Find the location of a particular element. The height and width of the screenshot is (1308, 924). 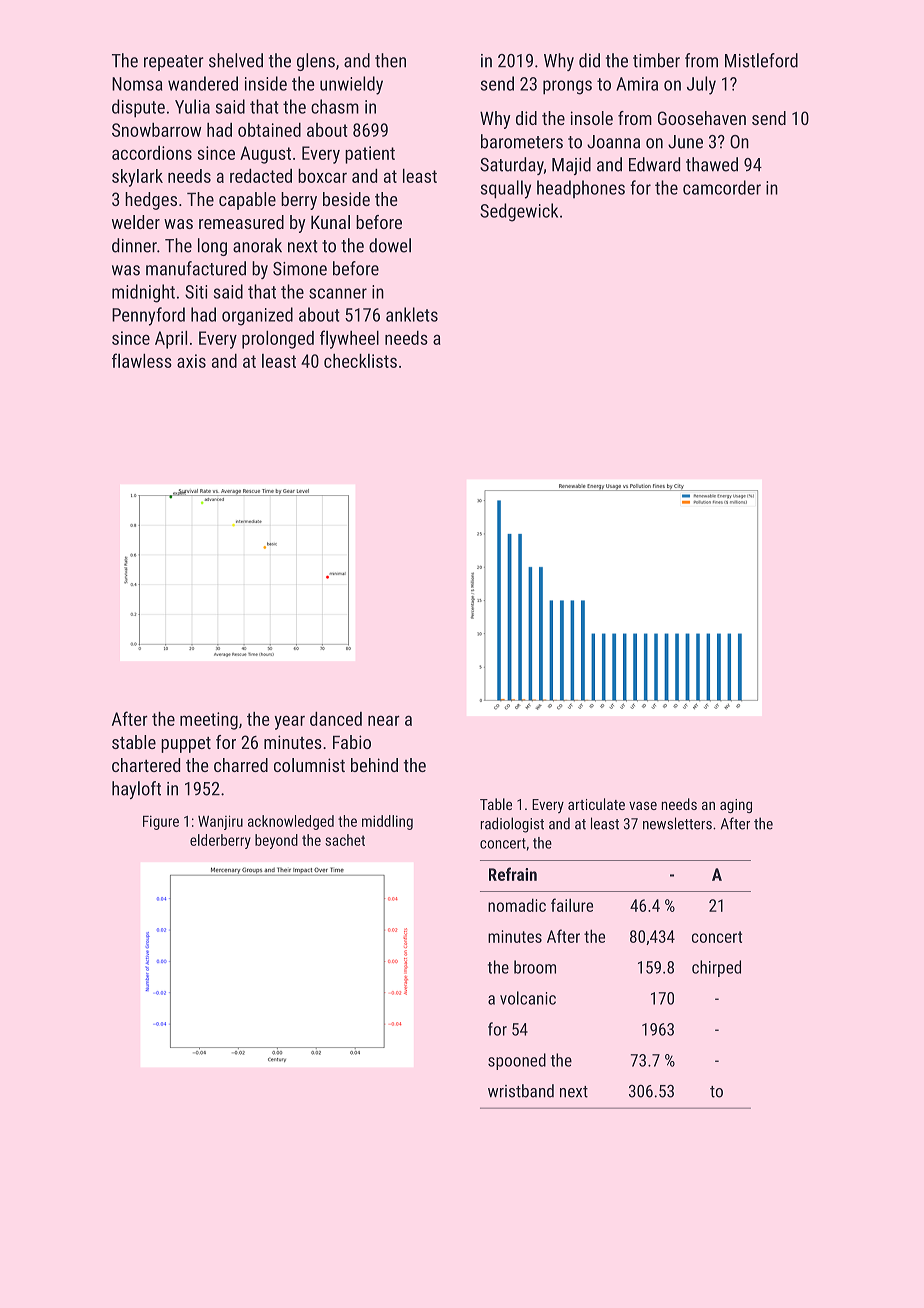

articulate is located at coordinates (596, 804).
